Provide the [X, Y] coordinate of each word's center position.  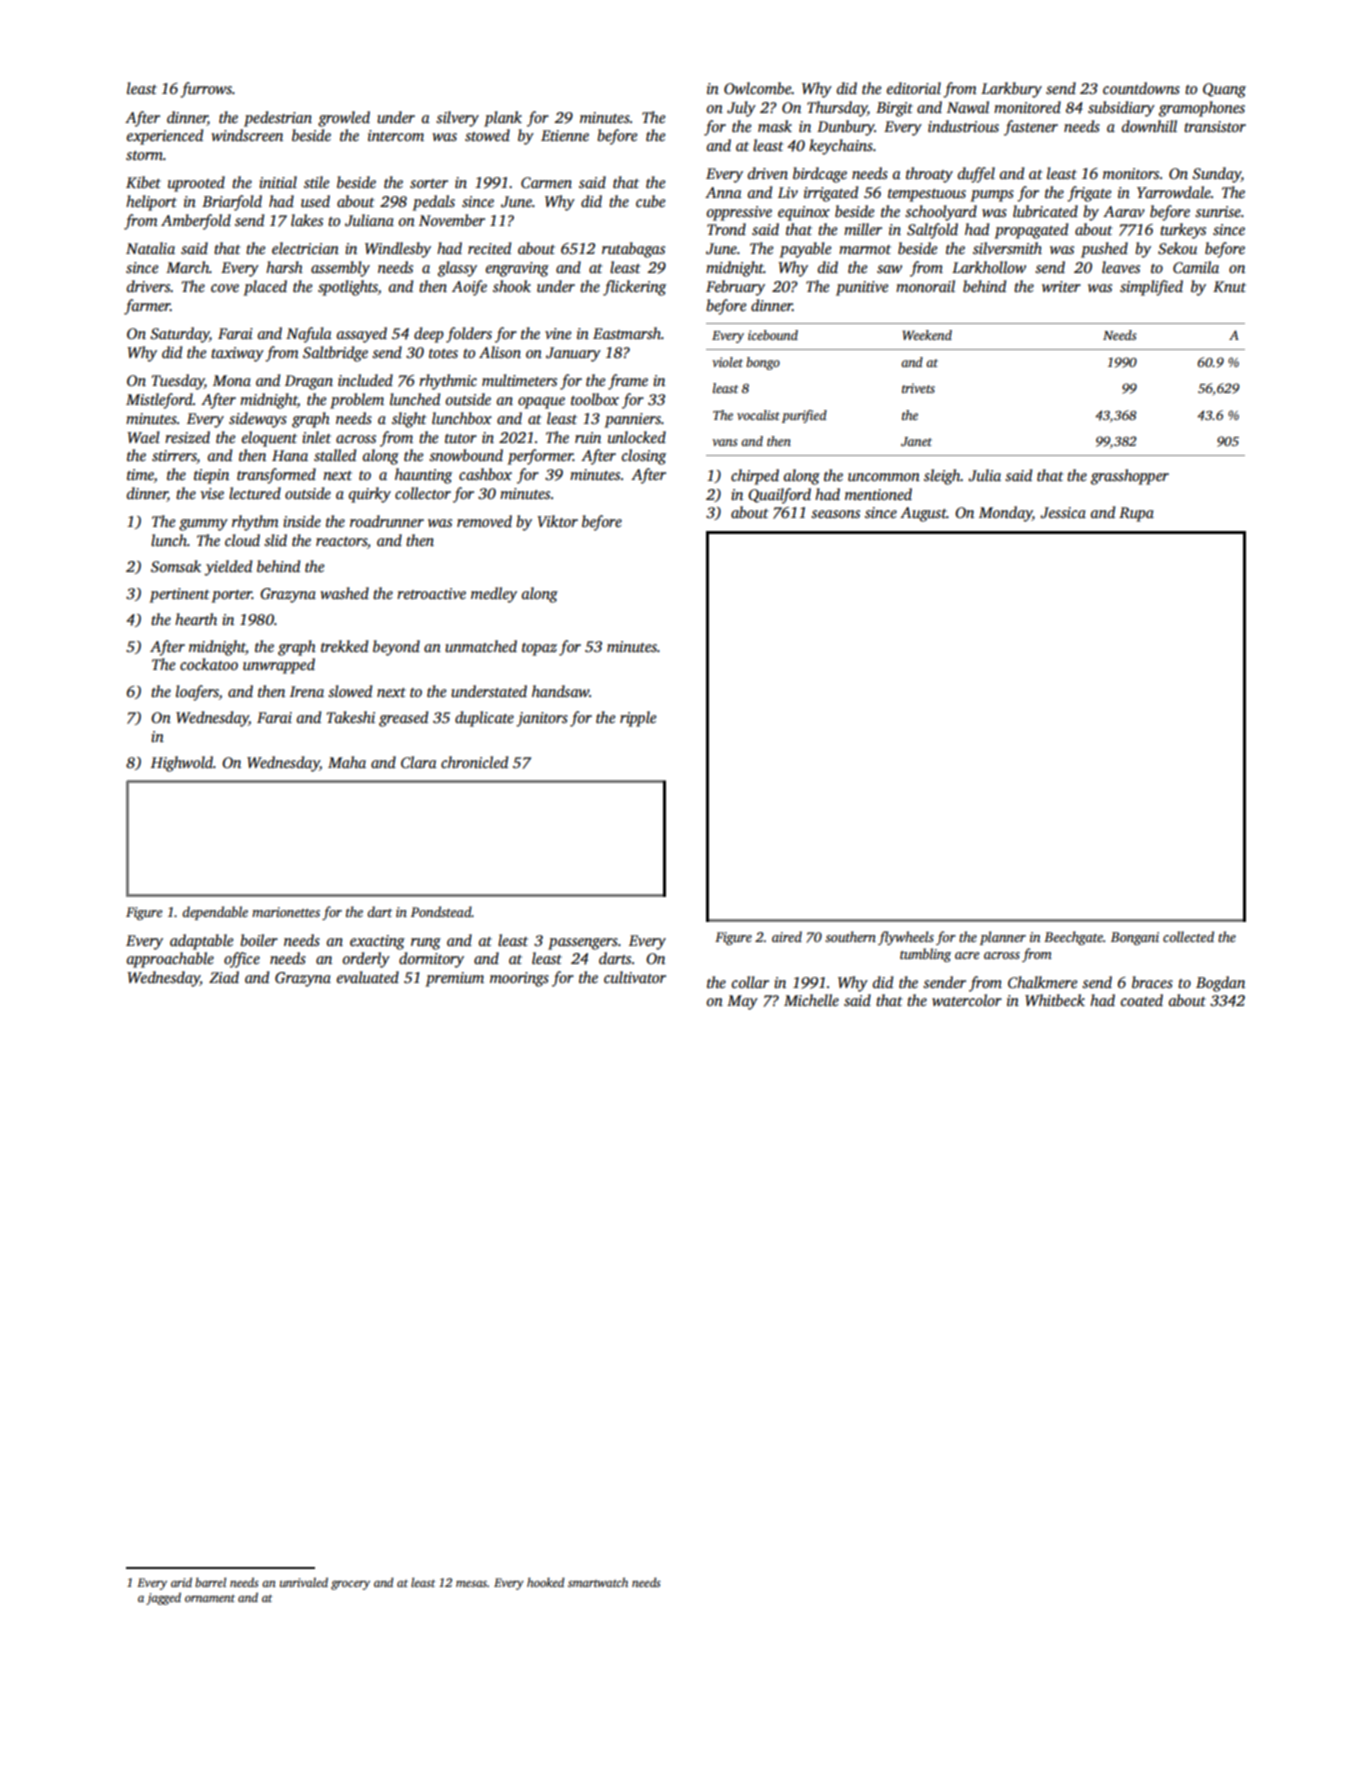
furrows [206, 90]
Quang [1224, 90]
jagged [163, 1598]
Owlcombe [758, 88]
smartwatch [598, 1582]
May [742, 1002]
